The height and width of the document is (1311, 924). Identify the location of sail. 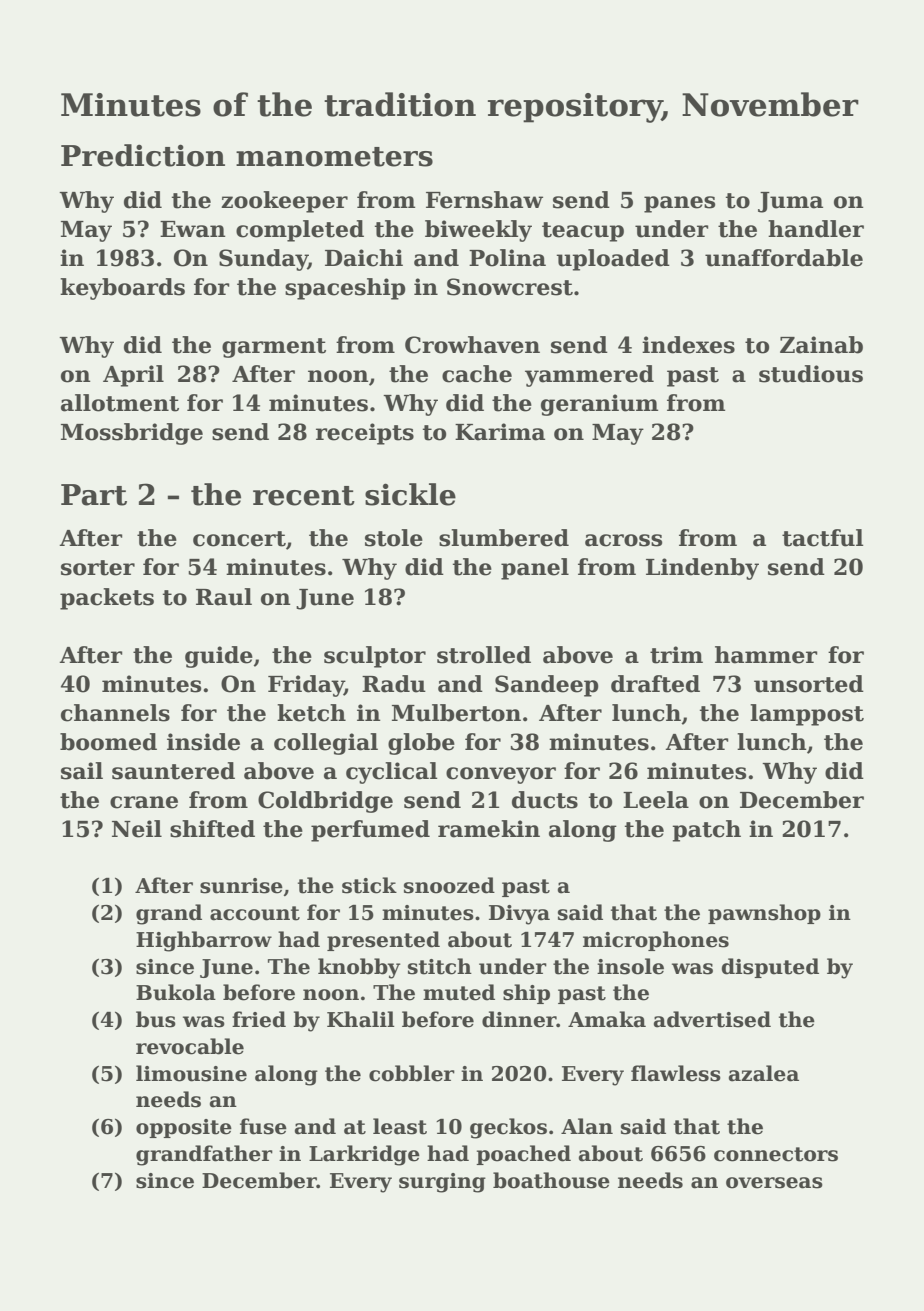
(82, 771).
